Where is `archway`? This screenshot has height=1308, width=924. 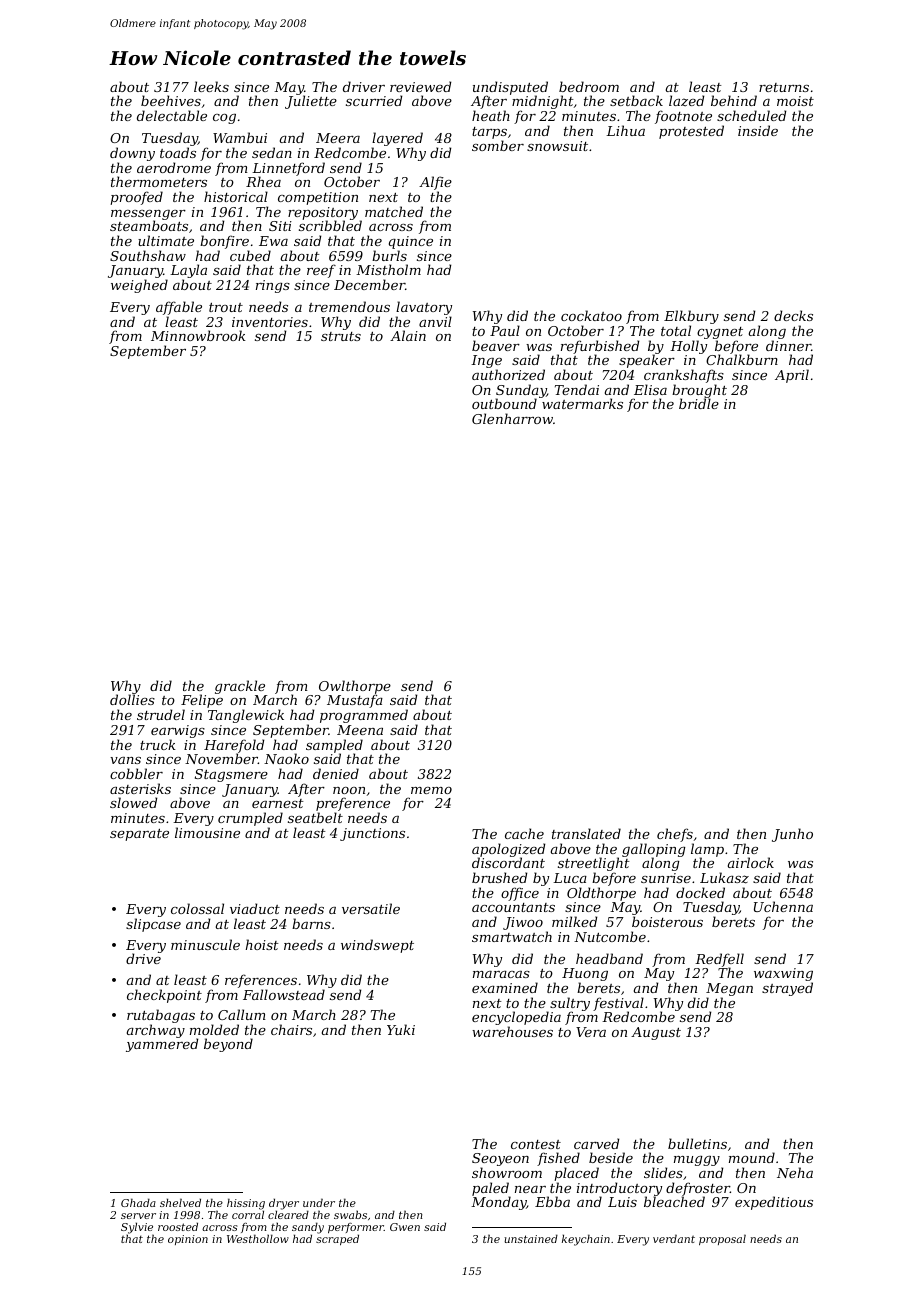 archway is located at coordinates (156, 1031).
